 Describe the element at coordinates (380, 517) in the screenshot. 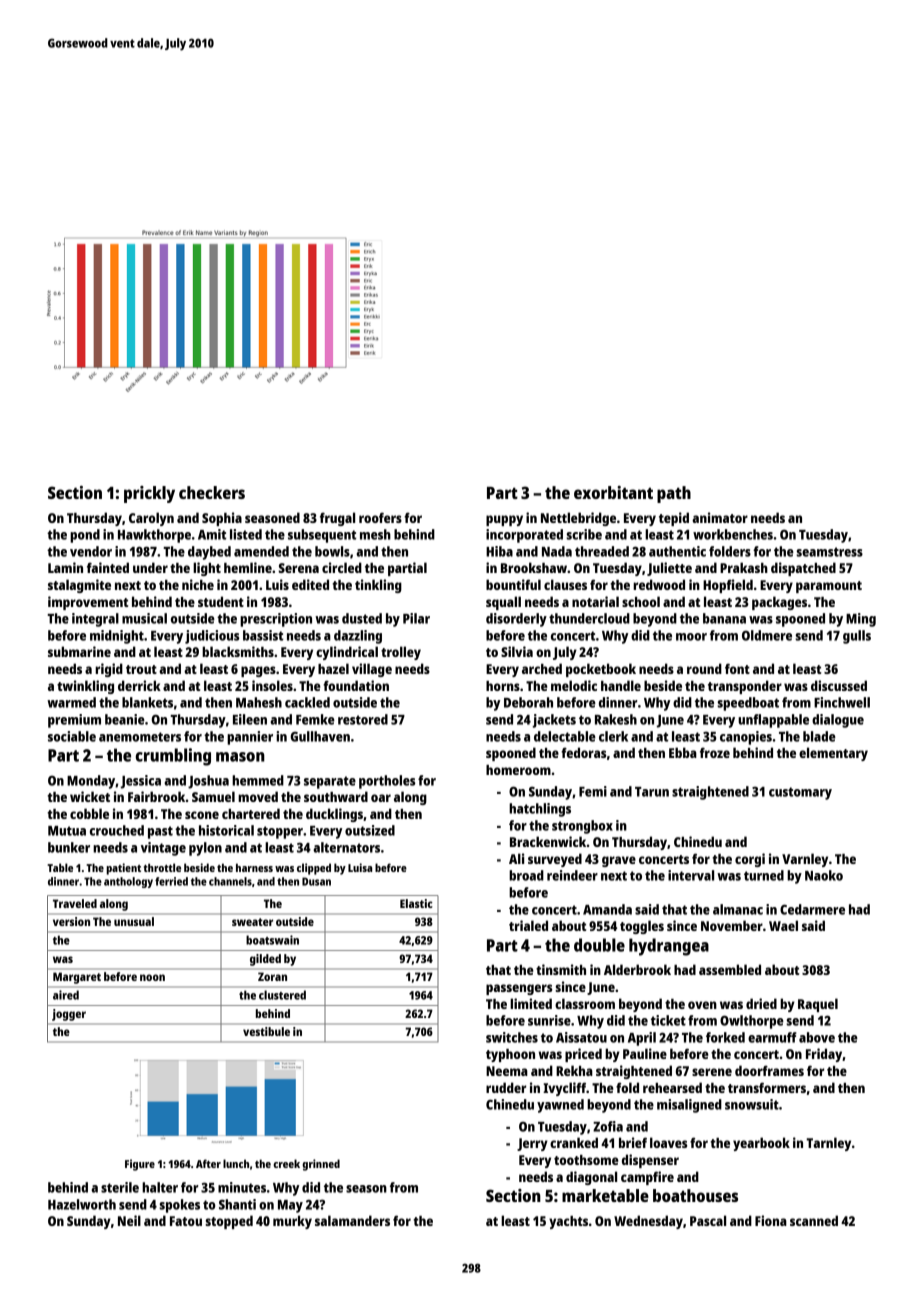

I see `roofers` at that location.
